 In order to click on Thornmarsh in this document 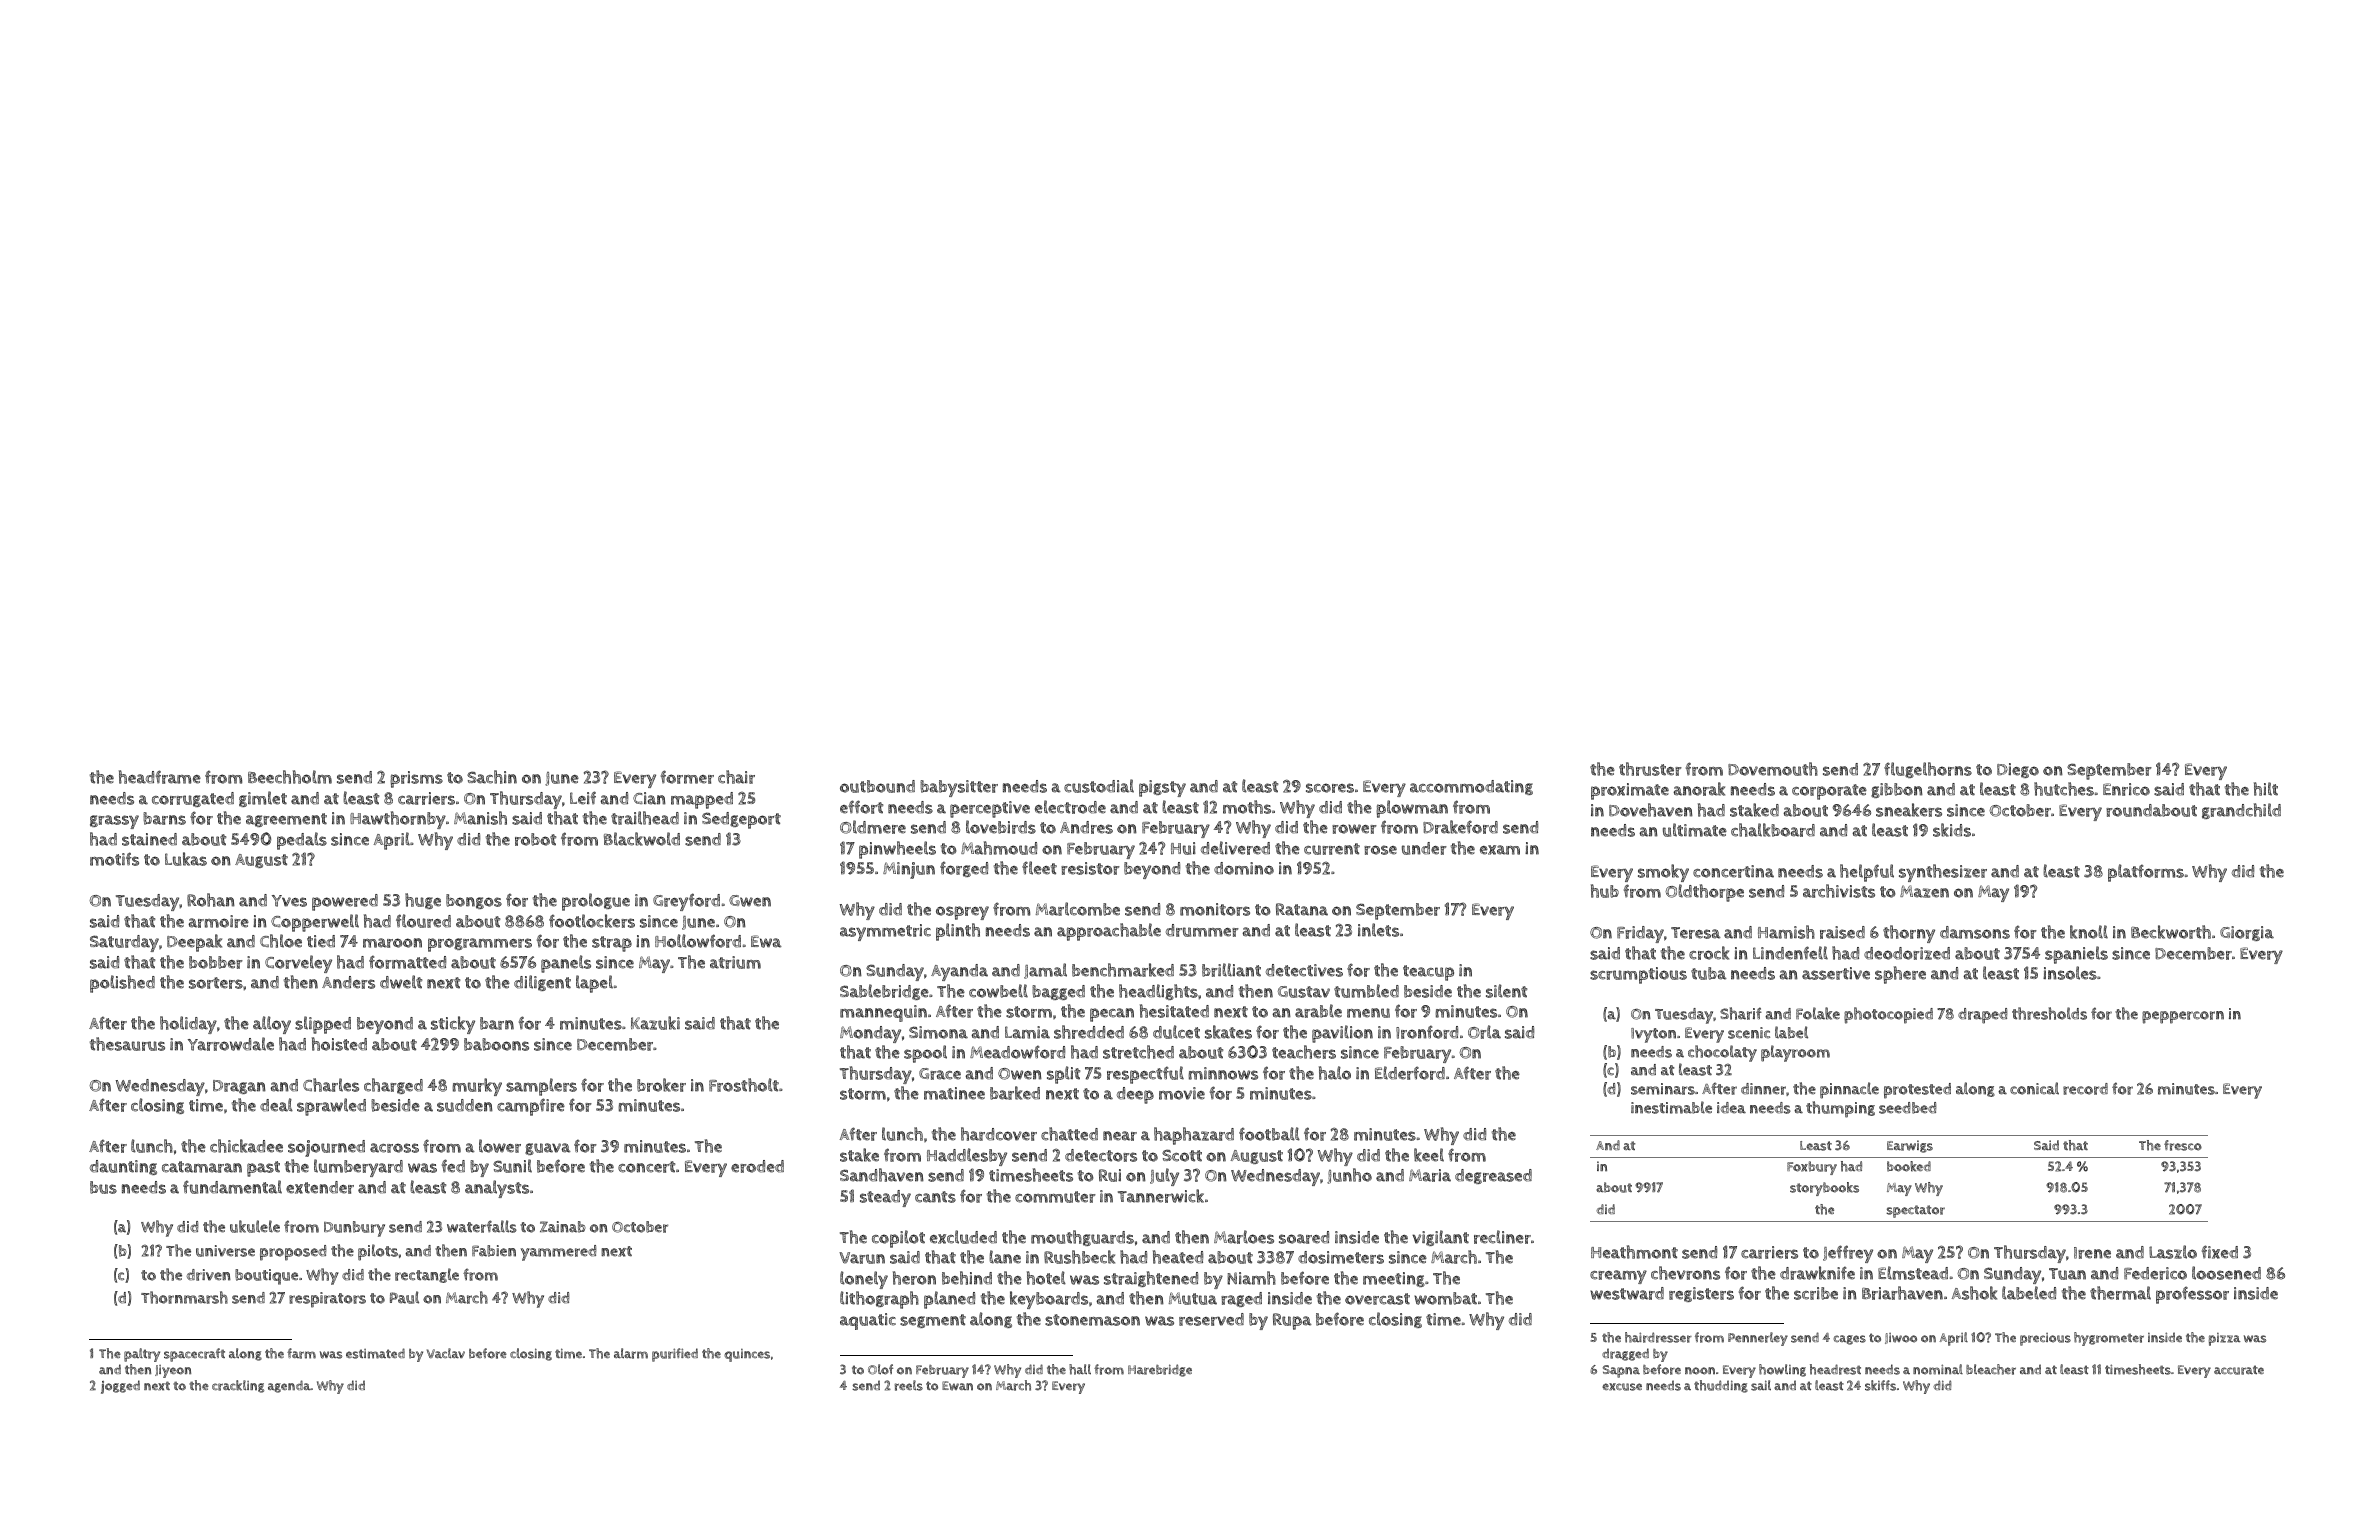, I will do `click(184, 1297)`.
